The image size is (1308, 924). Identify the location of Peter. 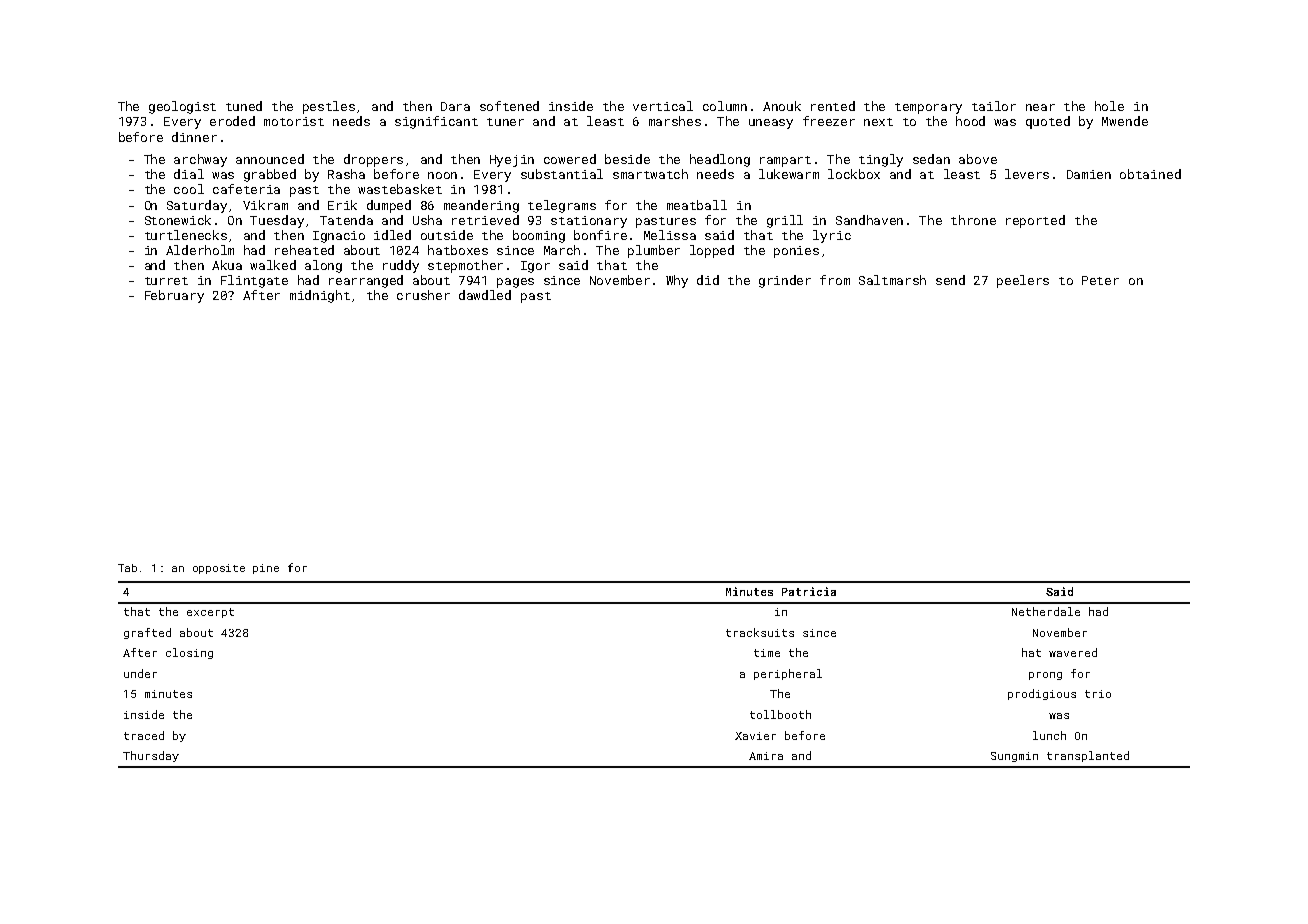
(1100, 280).
